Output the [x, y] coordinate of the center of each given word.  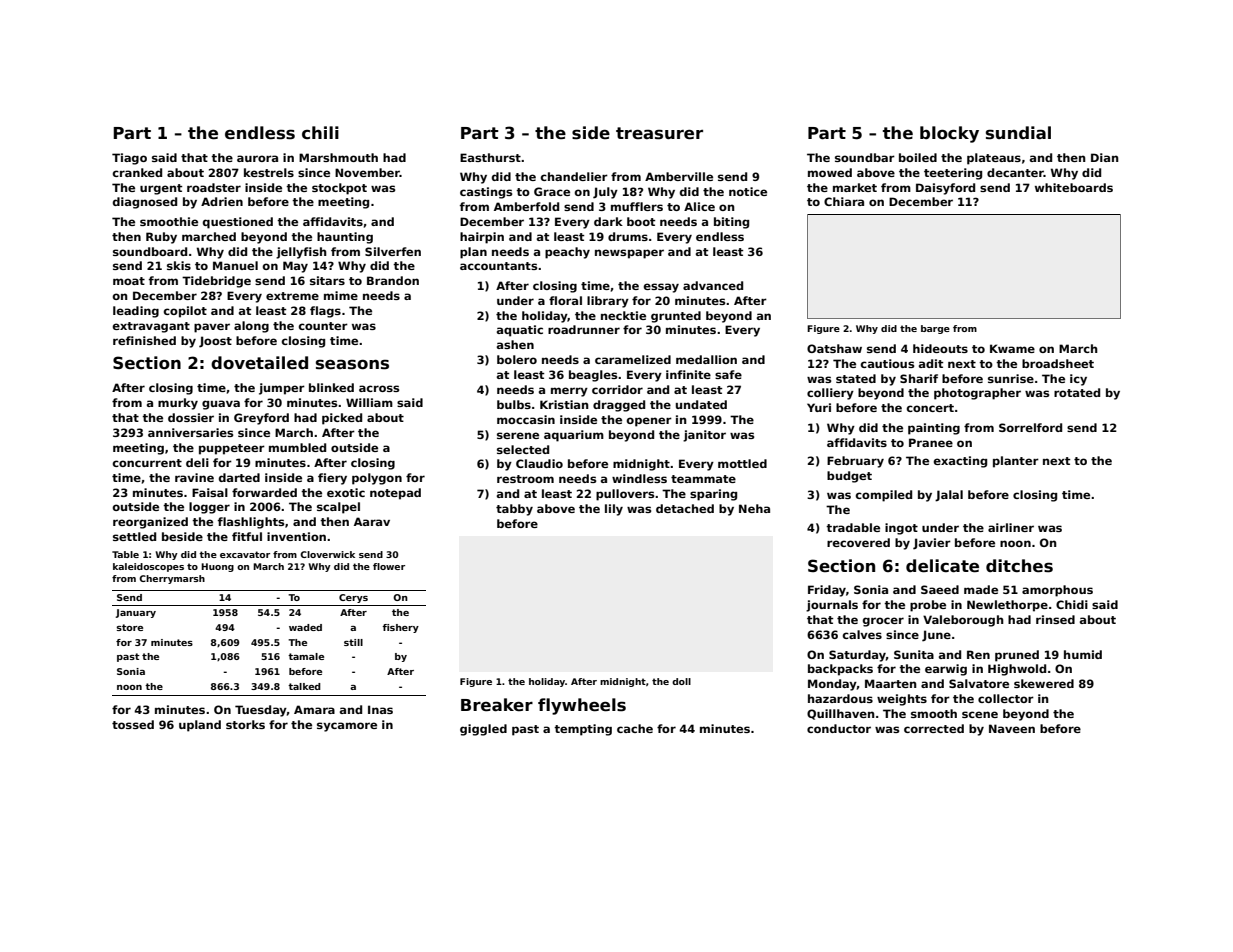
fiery [332, 479]
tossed [133, 724]
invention [296, 536]
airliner [1011, 527]
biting [731, 223]
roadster [214, 187]
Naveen [1012, 728]
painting [934, 429]
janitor [704, 436]
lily [614, 510]
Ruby [161, 238]
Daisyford [945, 189]
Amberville [679, 176]
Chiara [844, 201]
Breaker [497, 705]
